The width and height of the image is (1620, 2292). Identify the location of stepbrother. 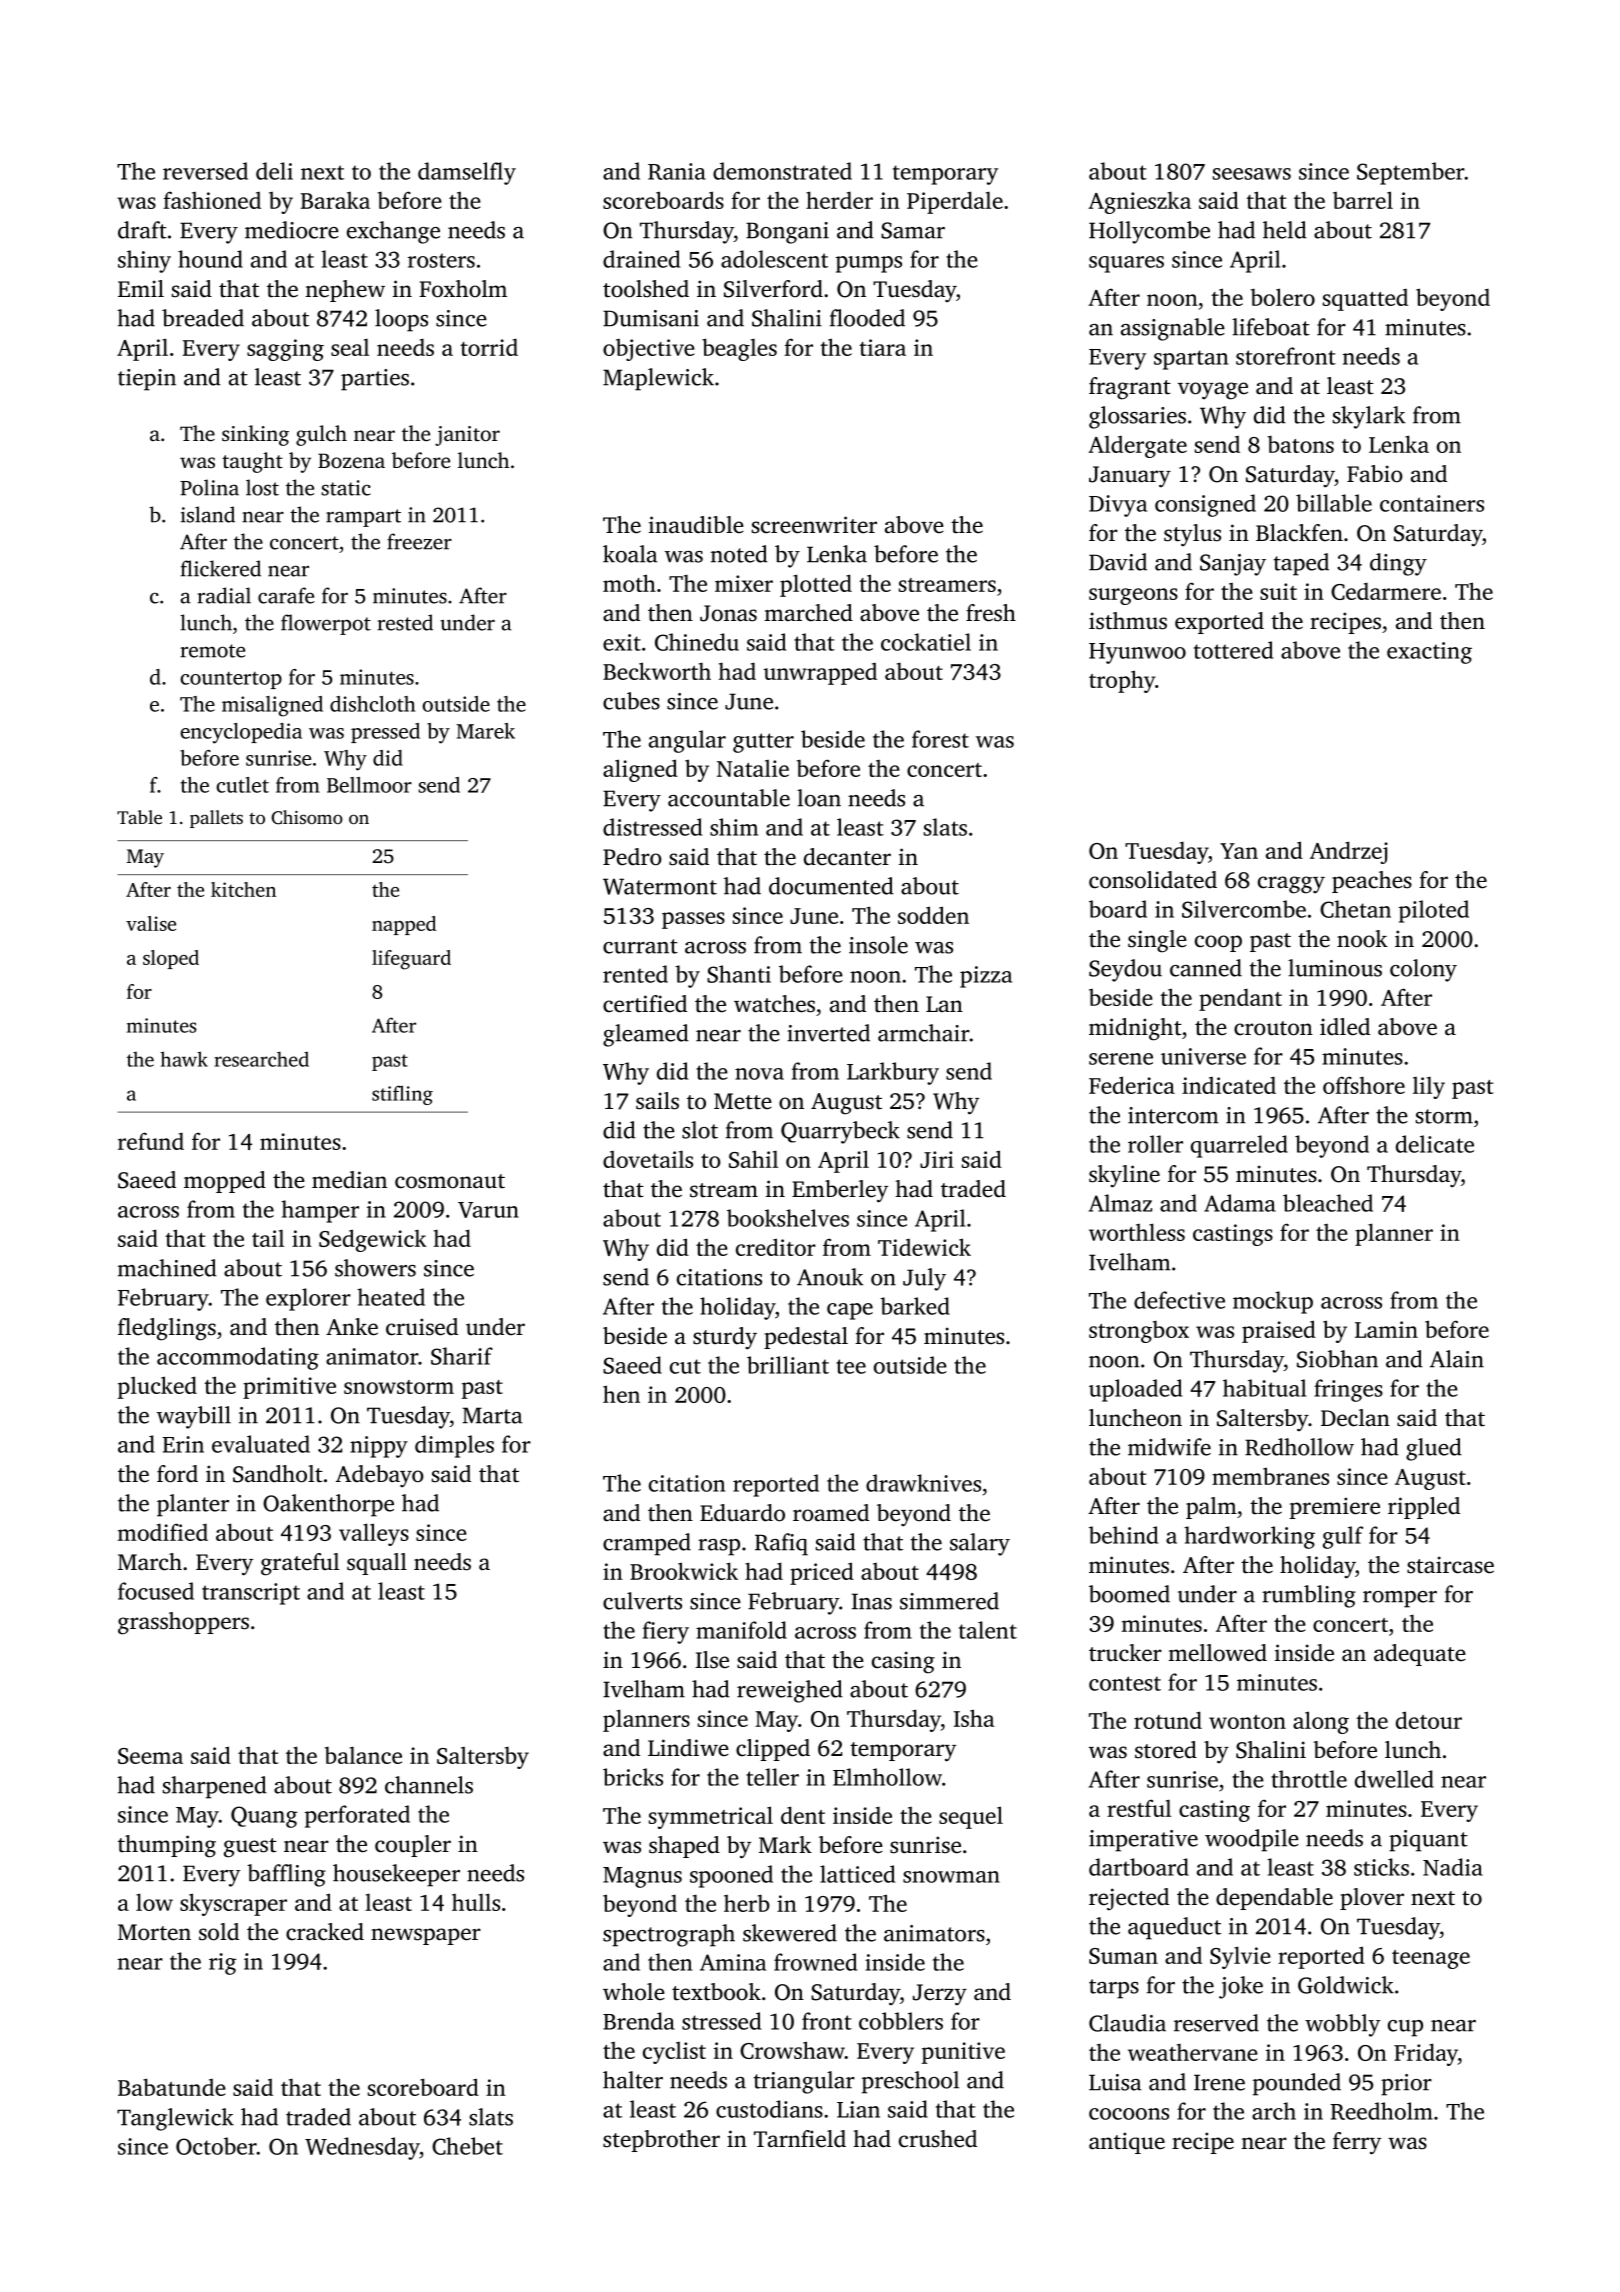
(661, 2141).
